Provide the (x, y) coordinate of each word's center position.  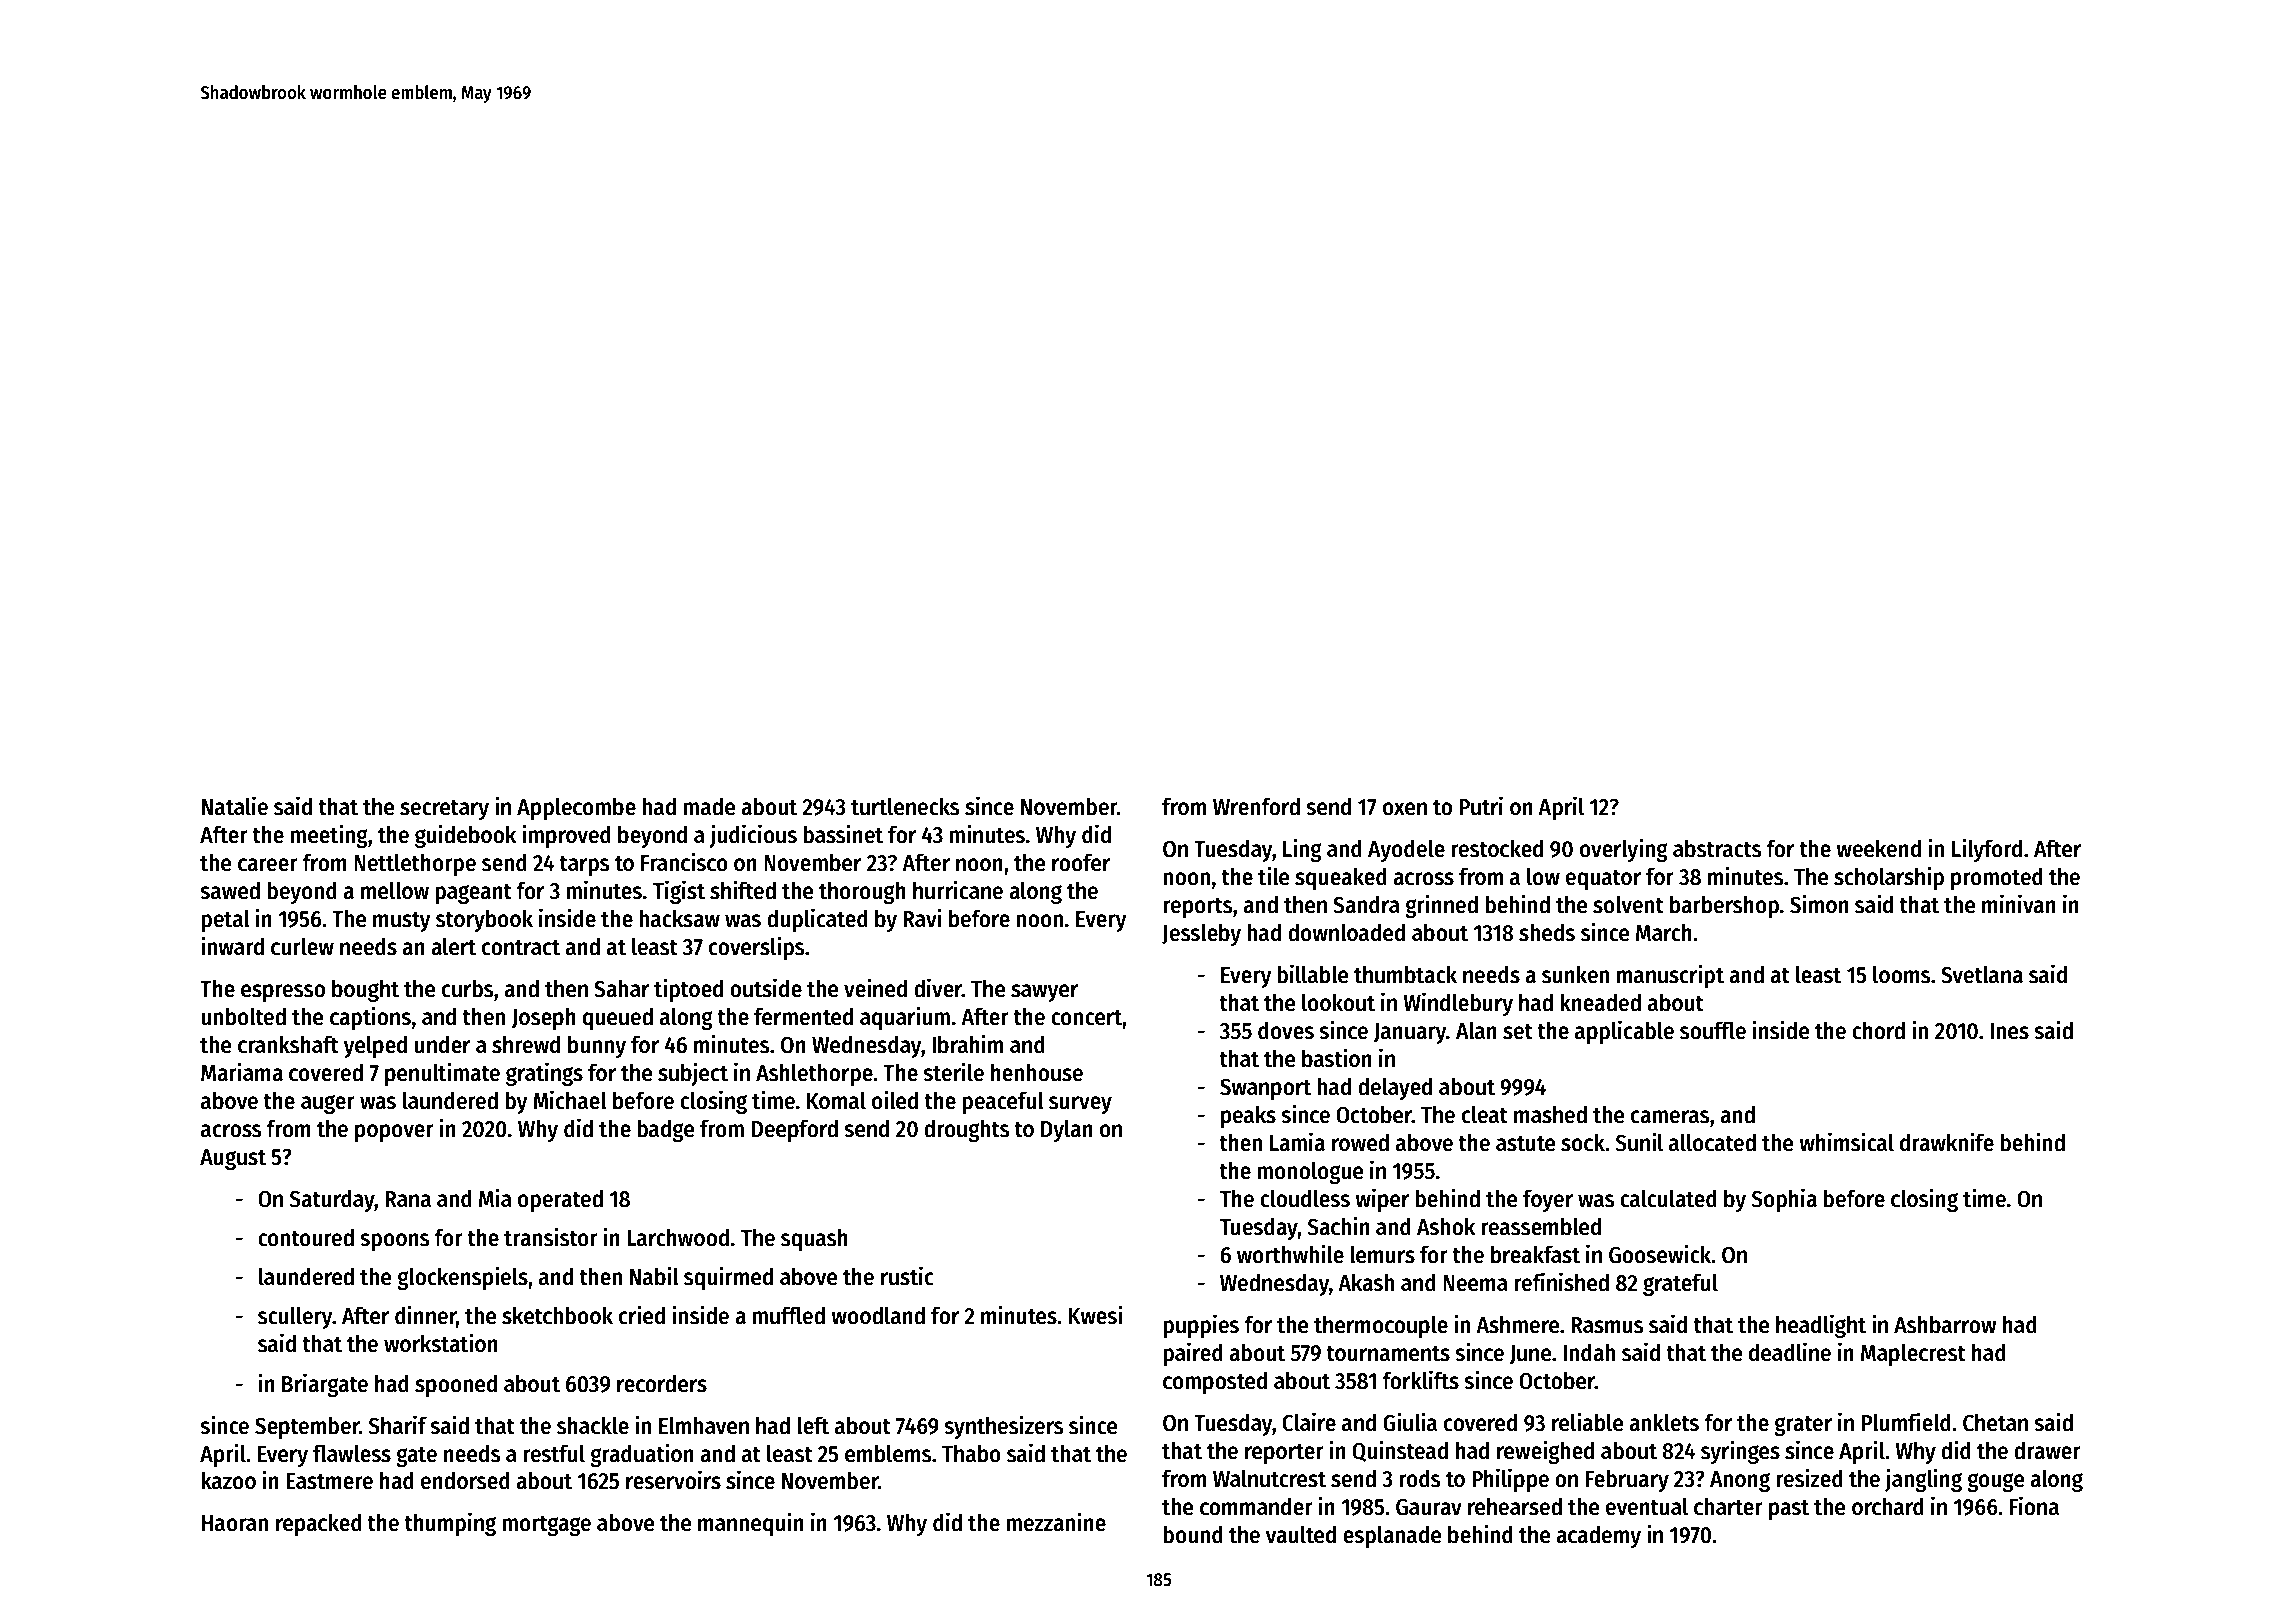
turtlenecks (905, 806)
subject (693, 1074)
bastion (1337, 1058)
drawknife (1947, 1142)
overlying (1624, 850)
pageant (474, 893)
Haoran (235, 1523)
